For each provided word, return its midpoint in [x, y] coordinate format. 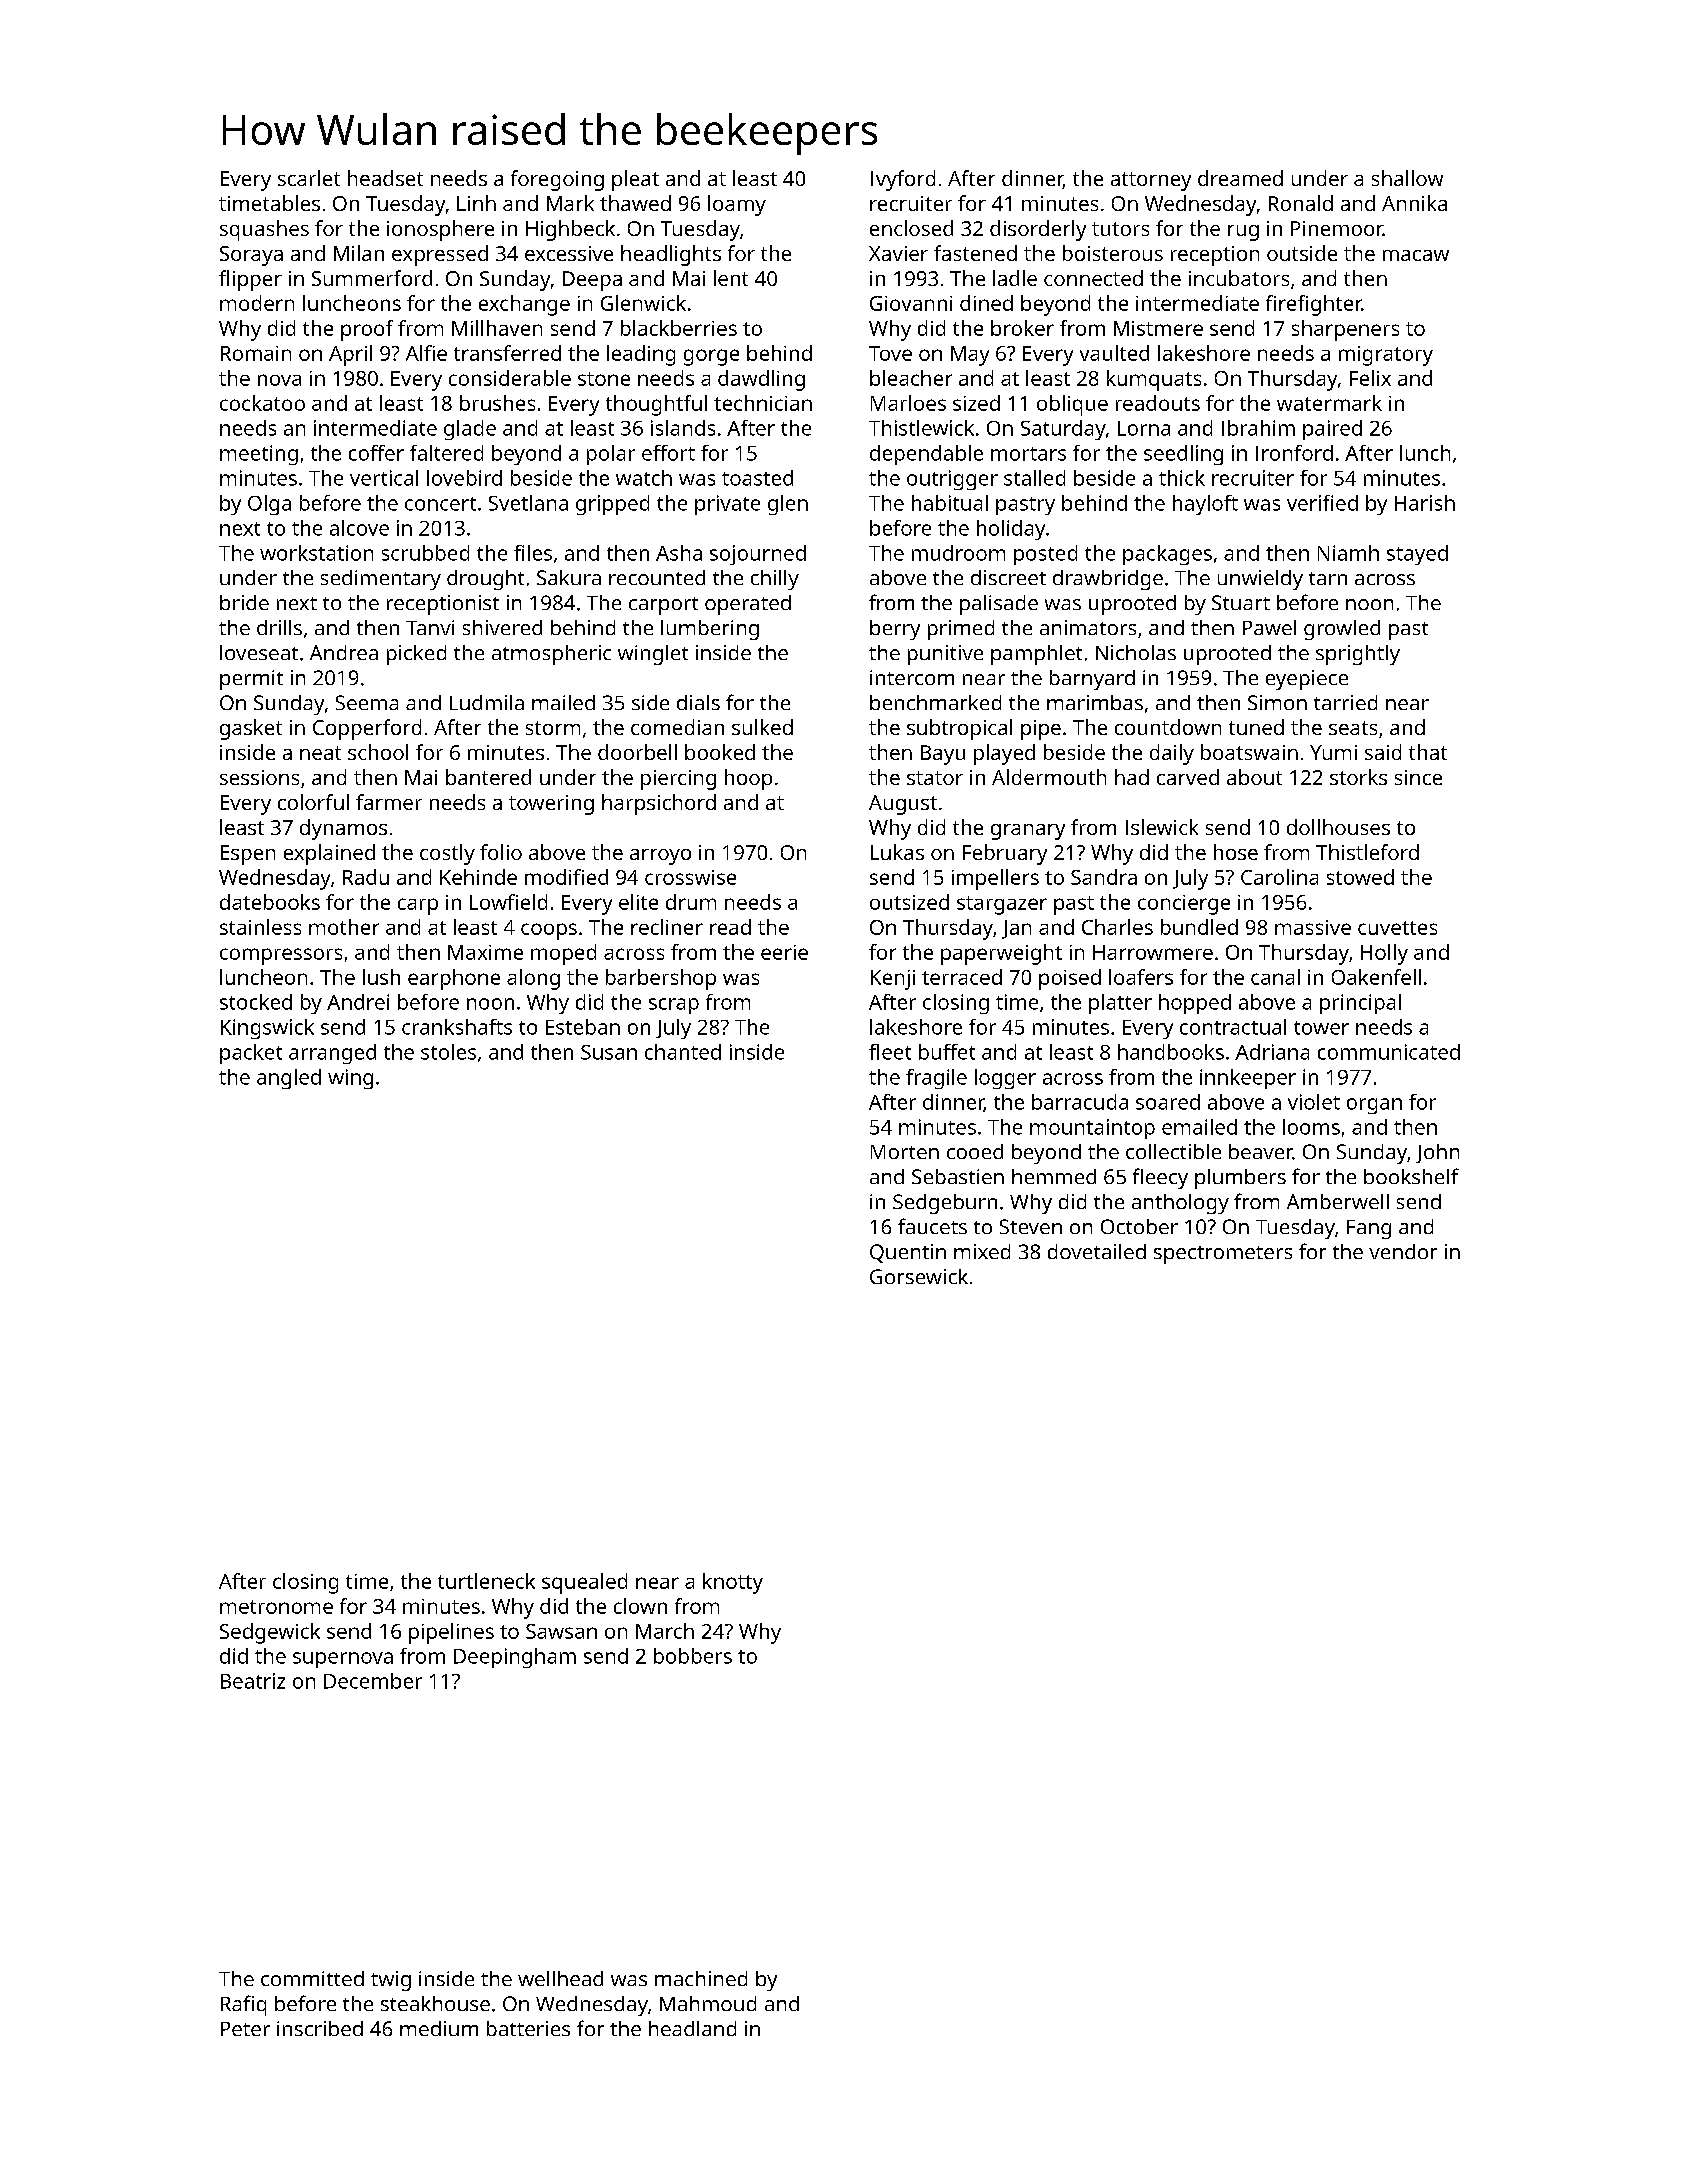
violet [1314, 1102]
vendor [1403, 1251]
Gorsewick [919, 1276]
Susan [609, 1052]
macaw [1416, 255]
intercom [912, 677]
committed [312, 1978]
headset [385, 178]
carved [1188, 777]
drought [485, 580]
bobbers [693, 1656]
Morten [905, 1152]
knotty [733, 1583]
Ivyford [903, 180]
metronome [276, 1607]
